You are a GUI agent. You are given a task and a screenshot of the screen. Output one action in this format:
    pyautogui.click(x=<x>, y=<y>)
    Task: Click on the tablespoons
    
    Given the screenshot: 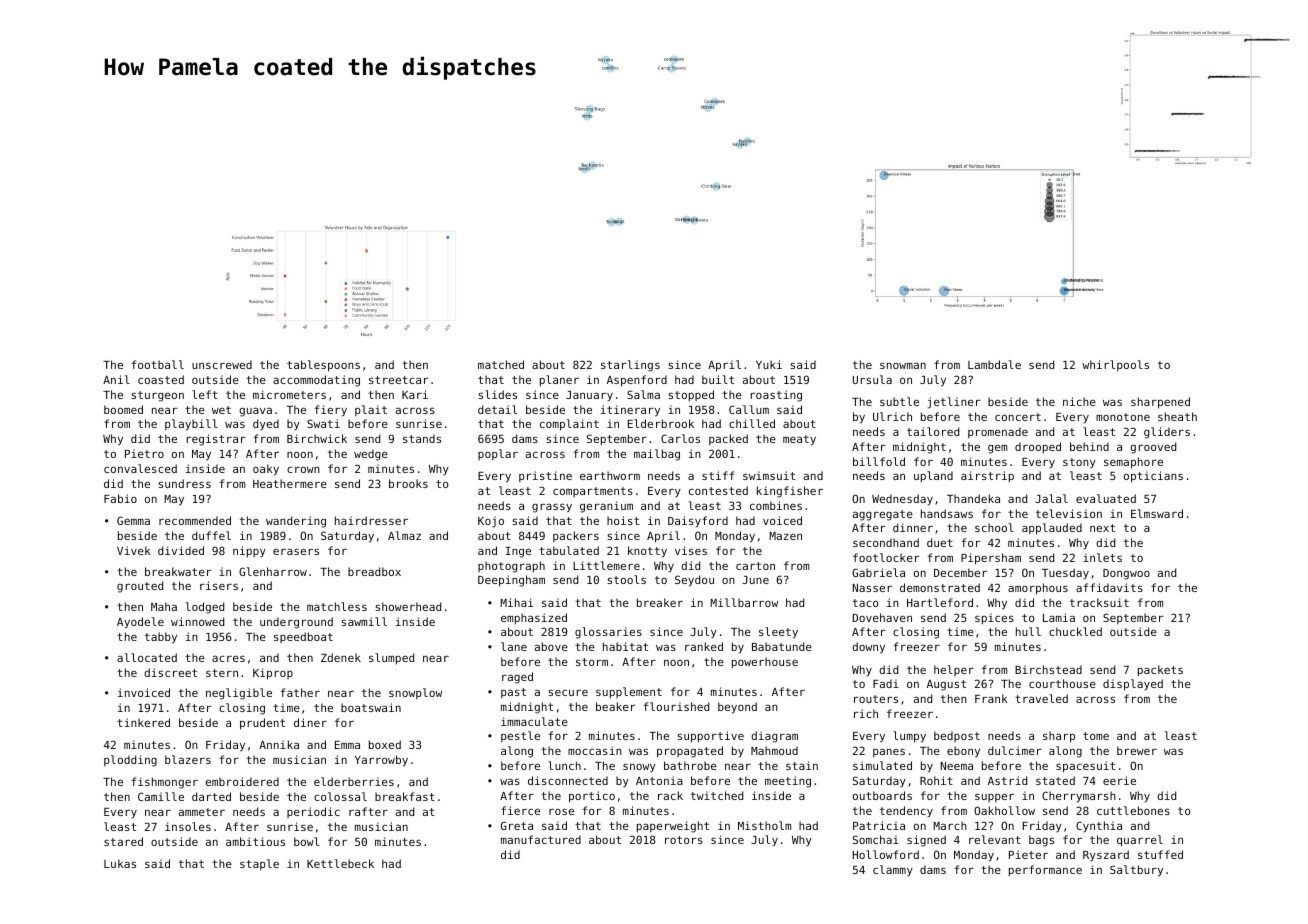 What is the action you would take?
    pyautogui.click(x=323, y=366)
